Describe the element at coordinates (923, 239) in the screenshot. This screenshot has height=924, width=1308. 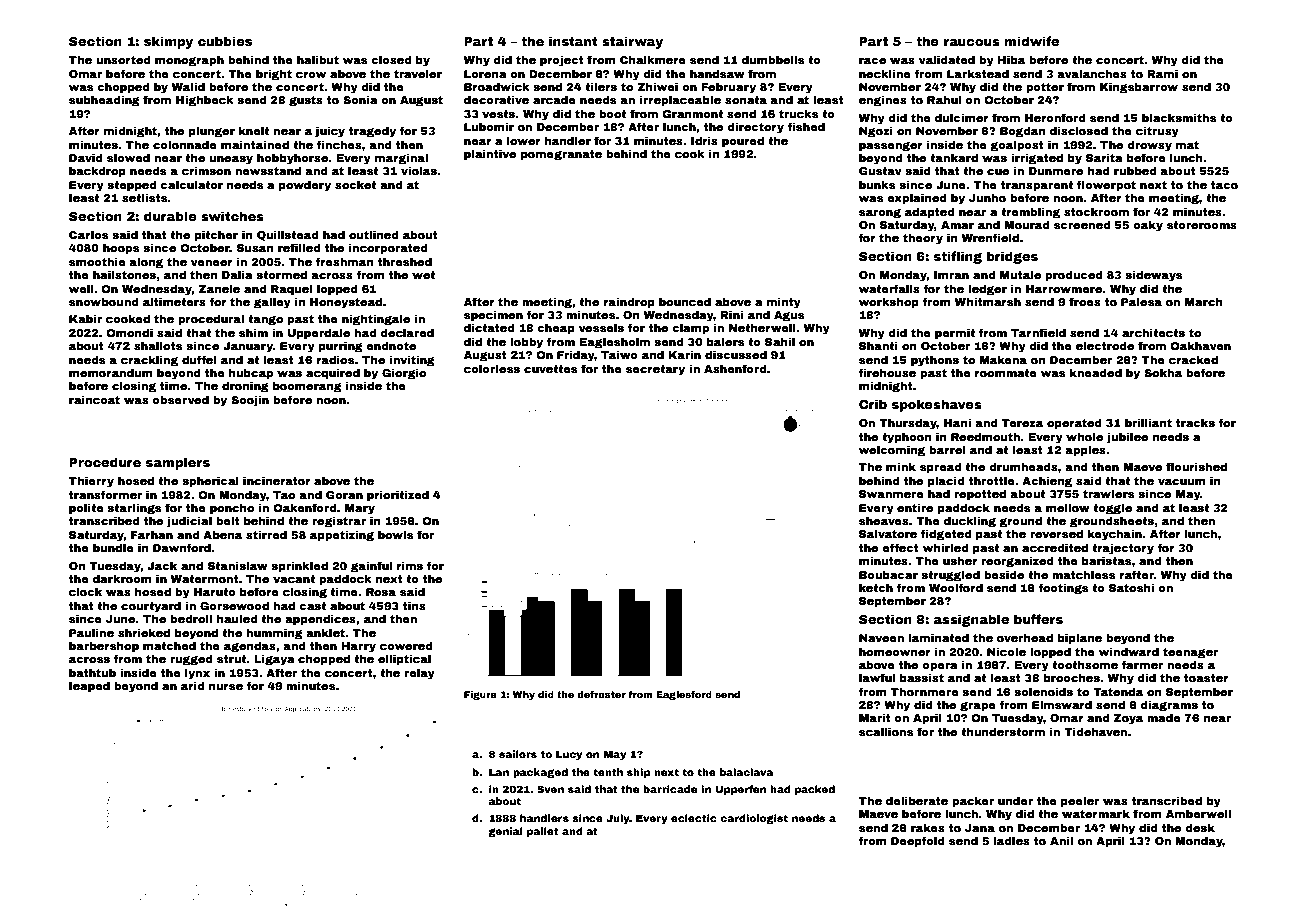
I see `theory` at that location.
